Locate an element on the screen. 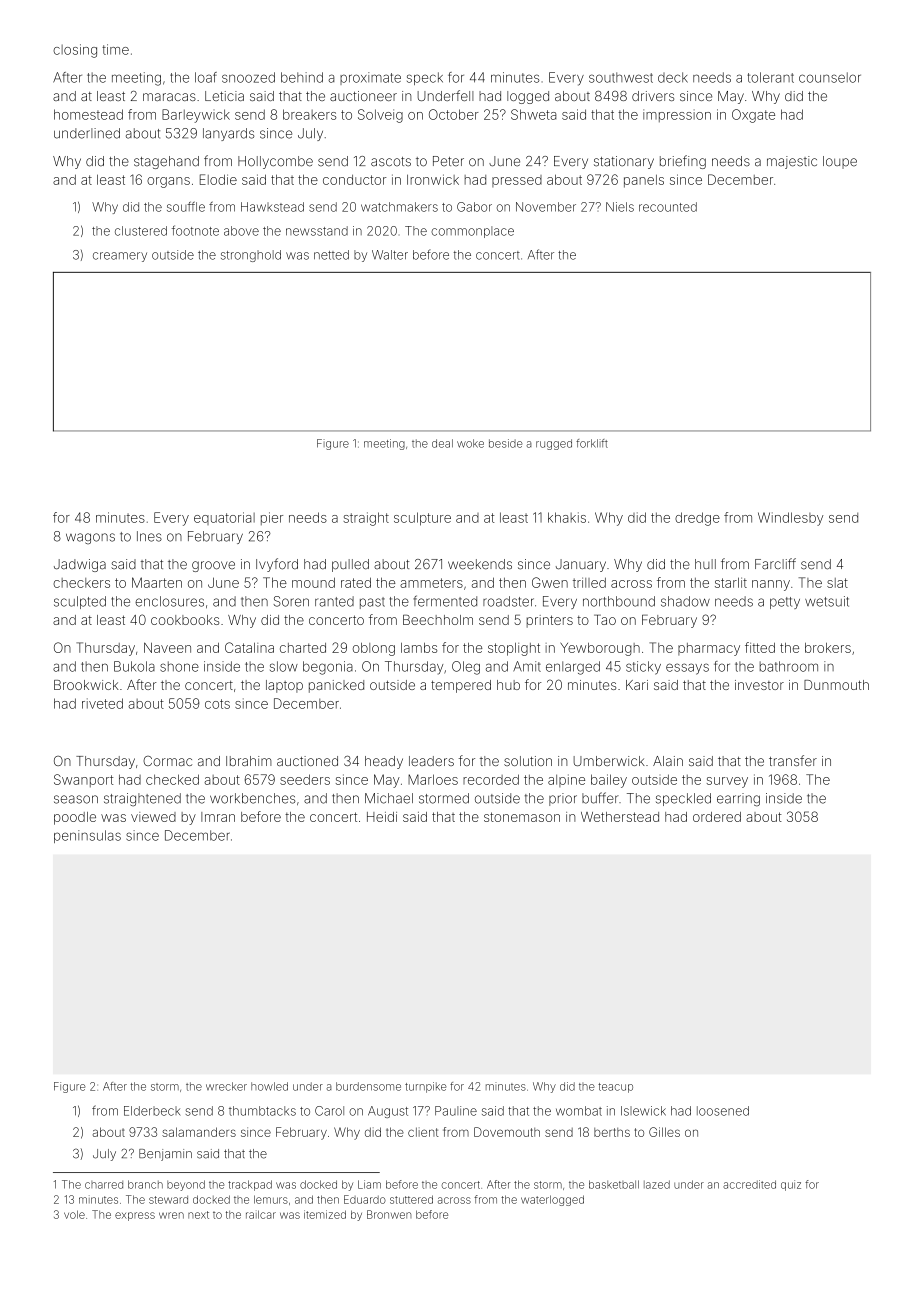 The width and height of the screenshot is (924, 1308). majestic is located at coordinates (792, 162).
